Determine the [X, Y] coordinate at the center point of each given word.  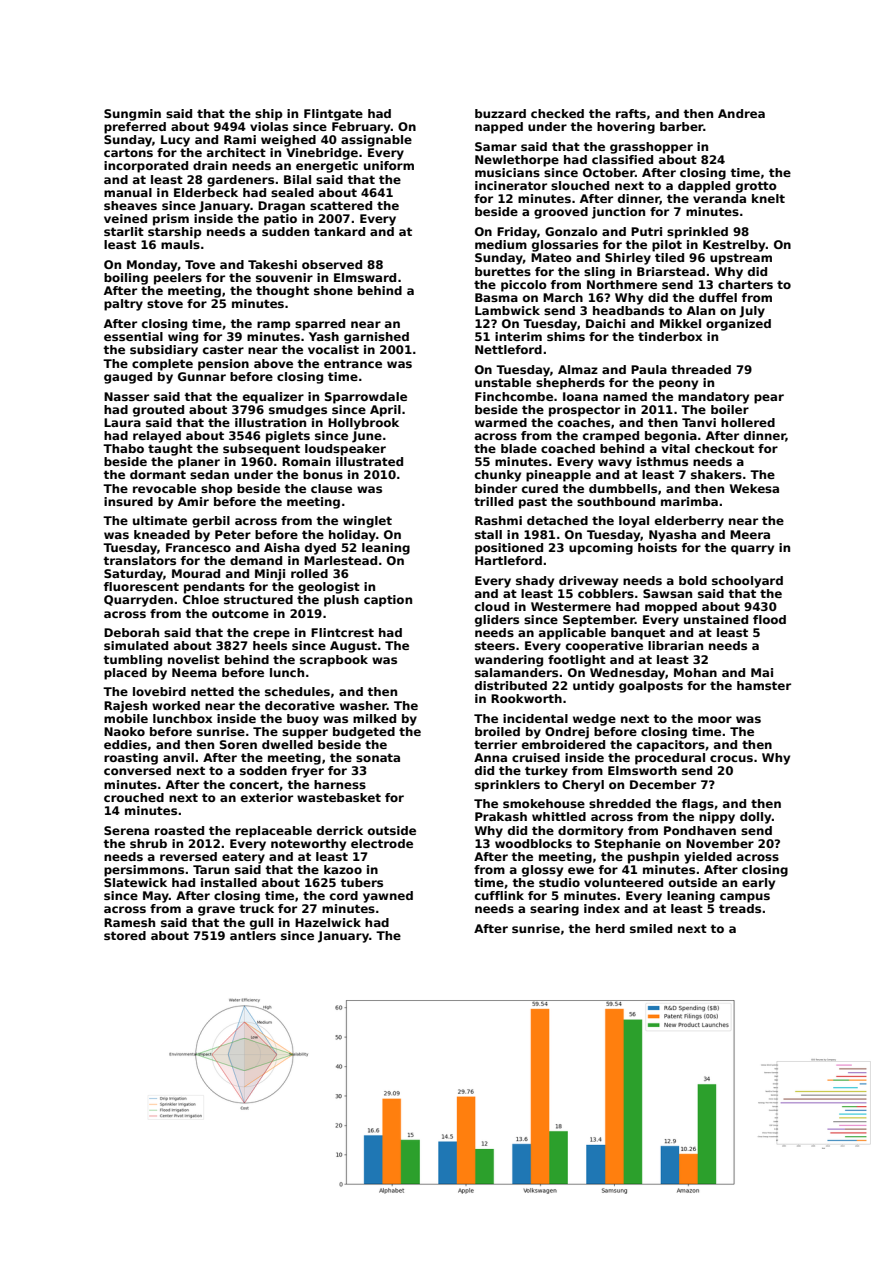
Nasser [126, 396]
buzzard [500, 113]
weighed [288, 141]
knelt [768, 198]
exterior [267, 797]
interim [518, 336]
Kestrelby [734, 246]
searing [554, 910]
